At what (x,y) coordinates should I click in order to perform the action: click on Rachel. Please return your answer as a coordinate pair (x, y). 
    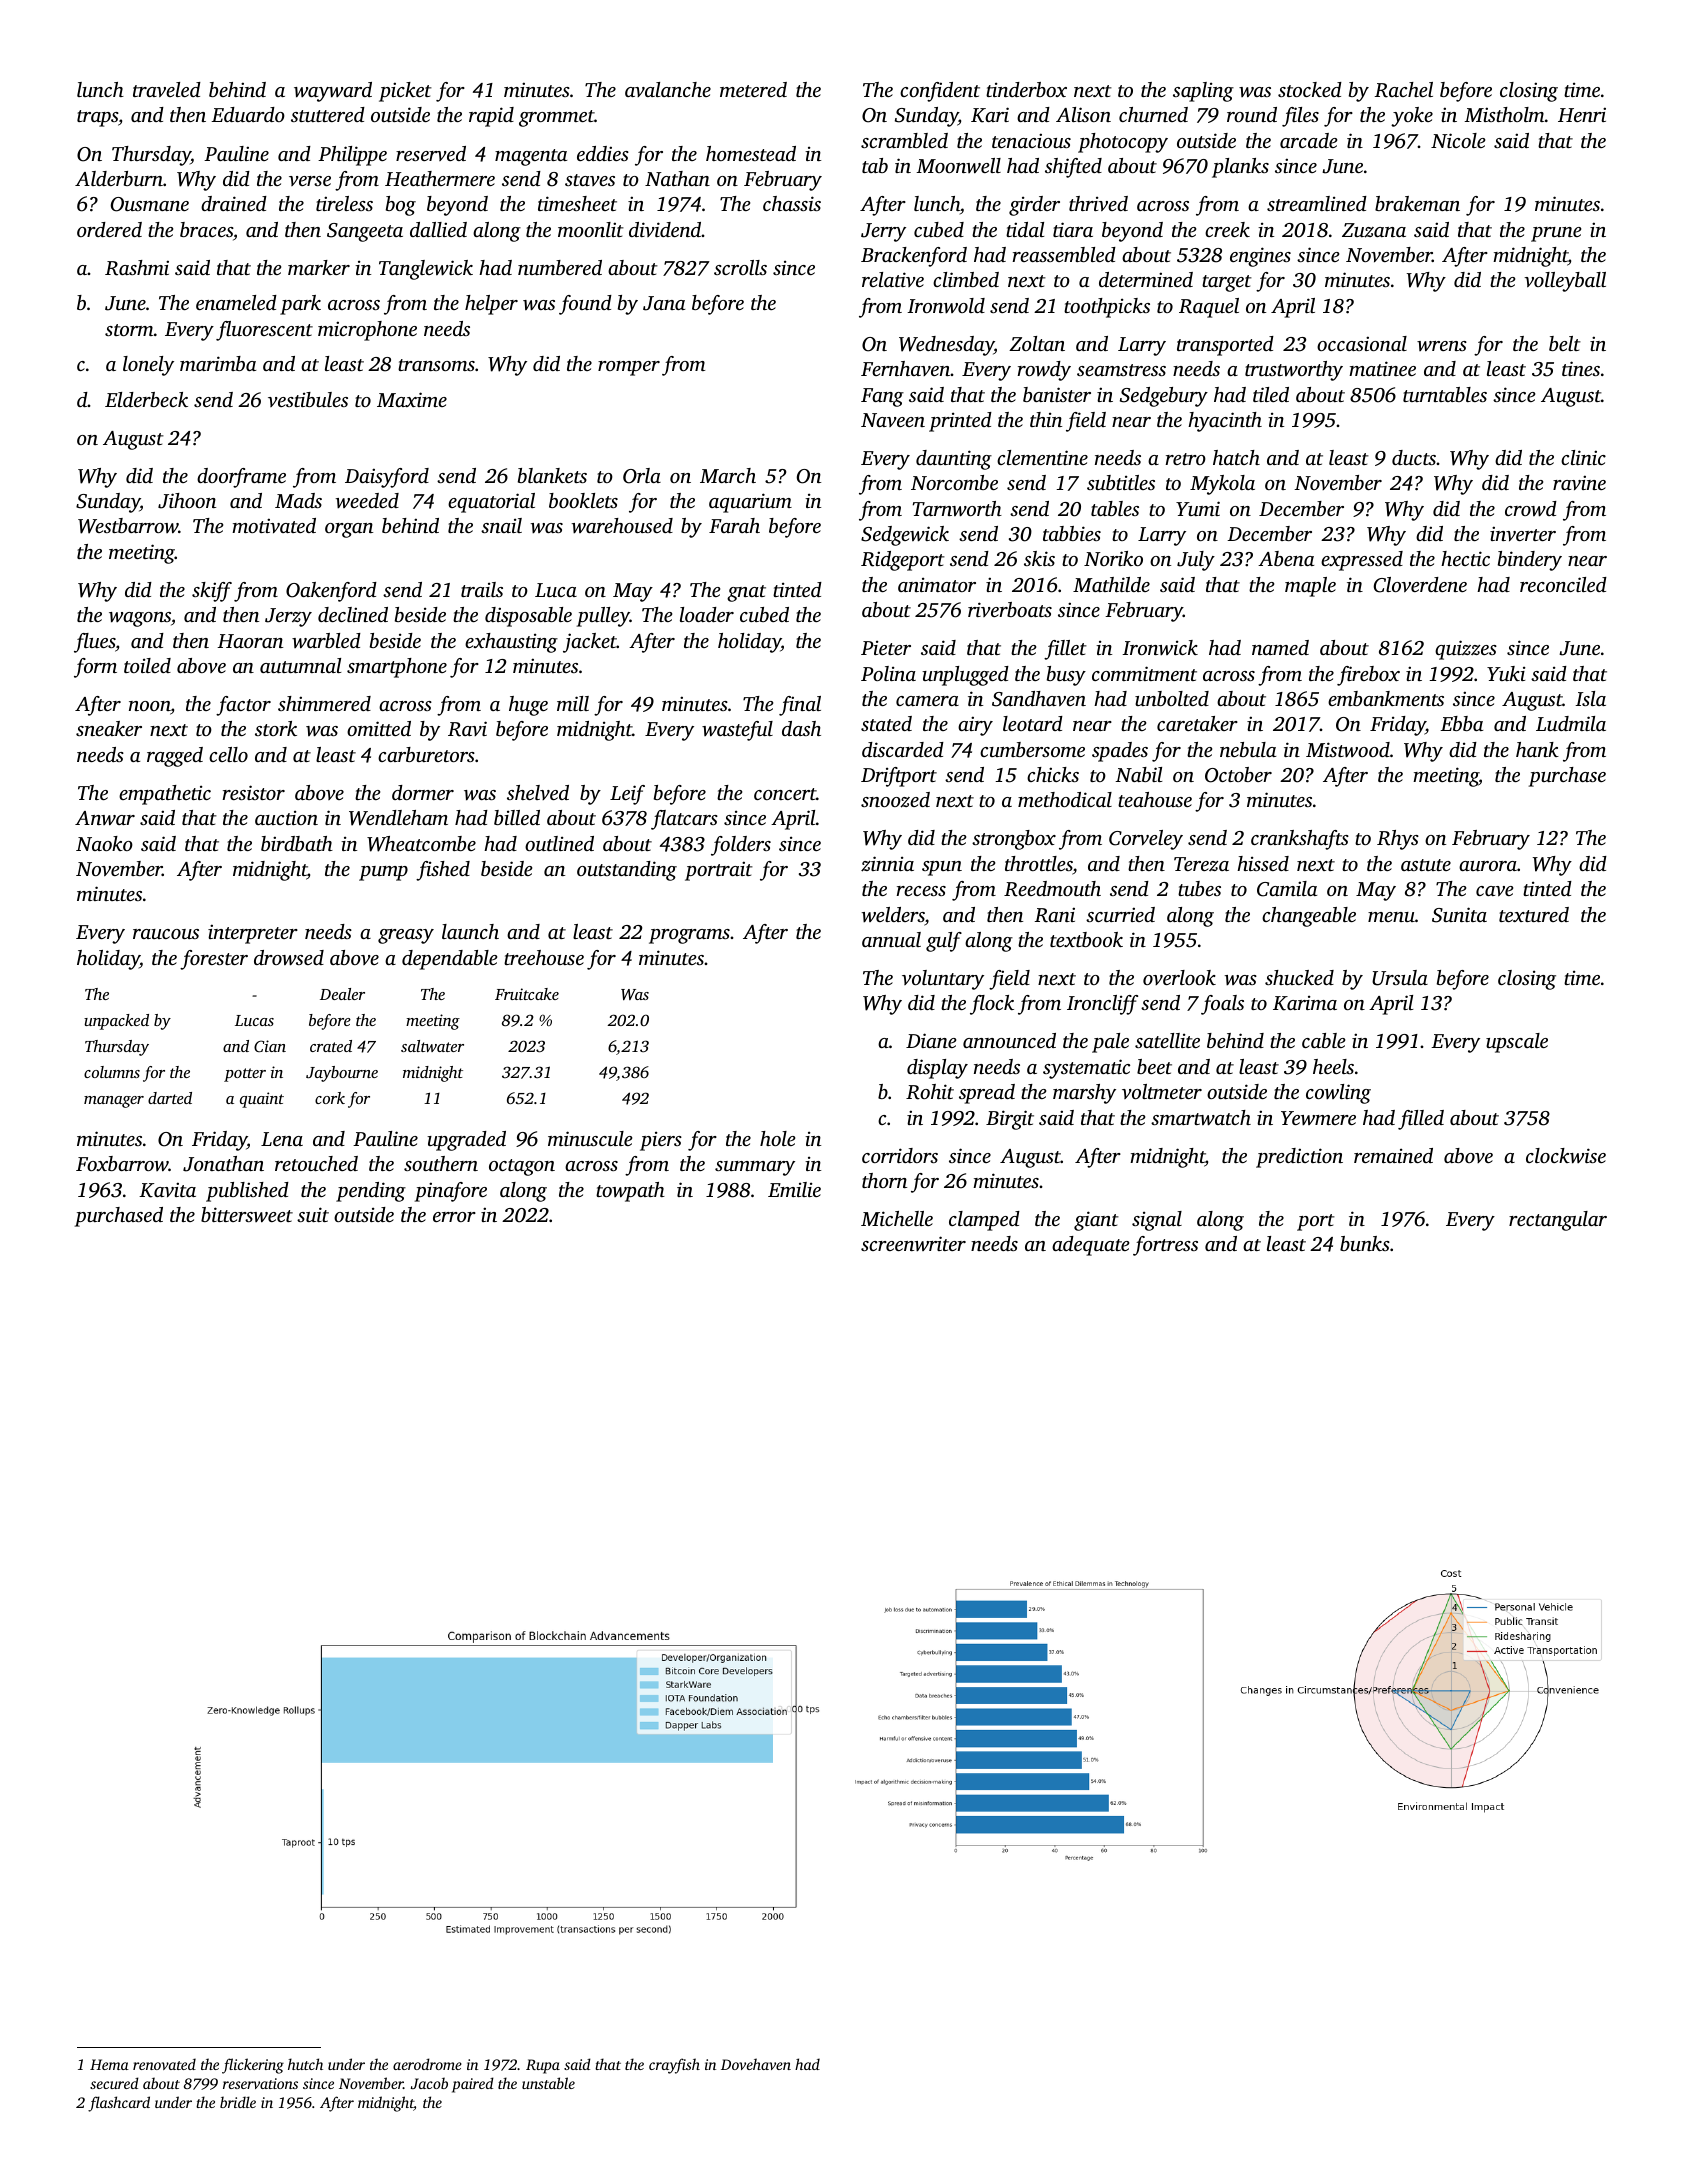
    Looking at the image, I should click on (1404, 90).
